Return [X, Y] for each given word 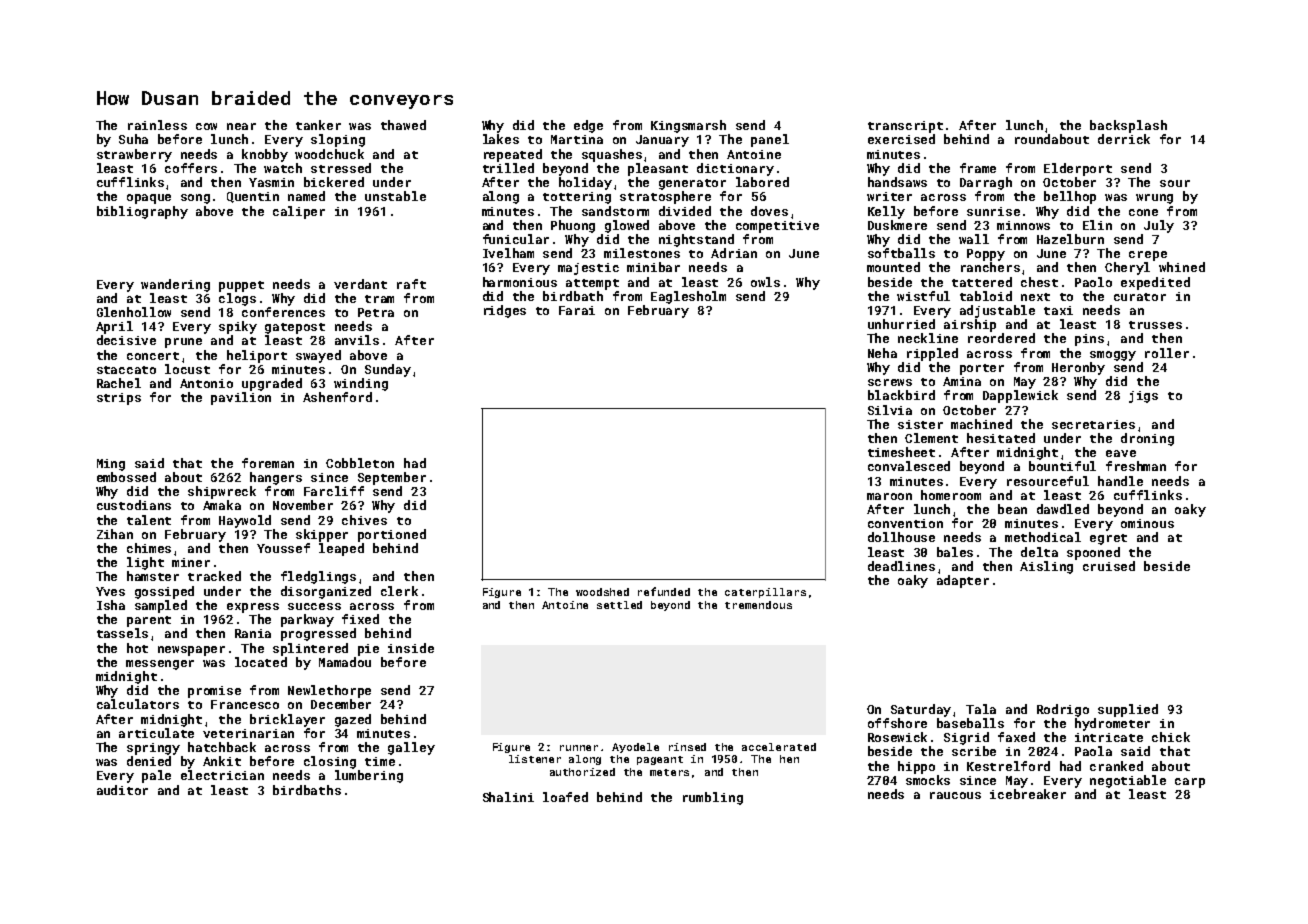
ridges [505, 311]
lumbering [369, 776]
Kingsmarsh [688, 126]
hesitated [1001, 438]
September [392, 478]
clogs [237, 299]
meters [669, 772]
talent [149, 520]
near [241, 126]
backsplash [1128, 126]
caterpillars [765, 593]
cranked [1116, 766]
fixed [360, 619]
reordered [1001, 338]
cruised [1109, 566]
